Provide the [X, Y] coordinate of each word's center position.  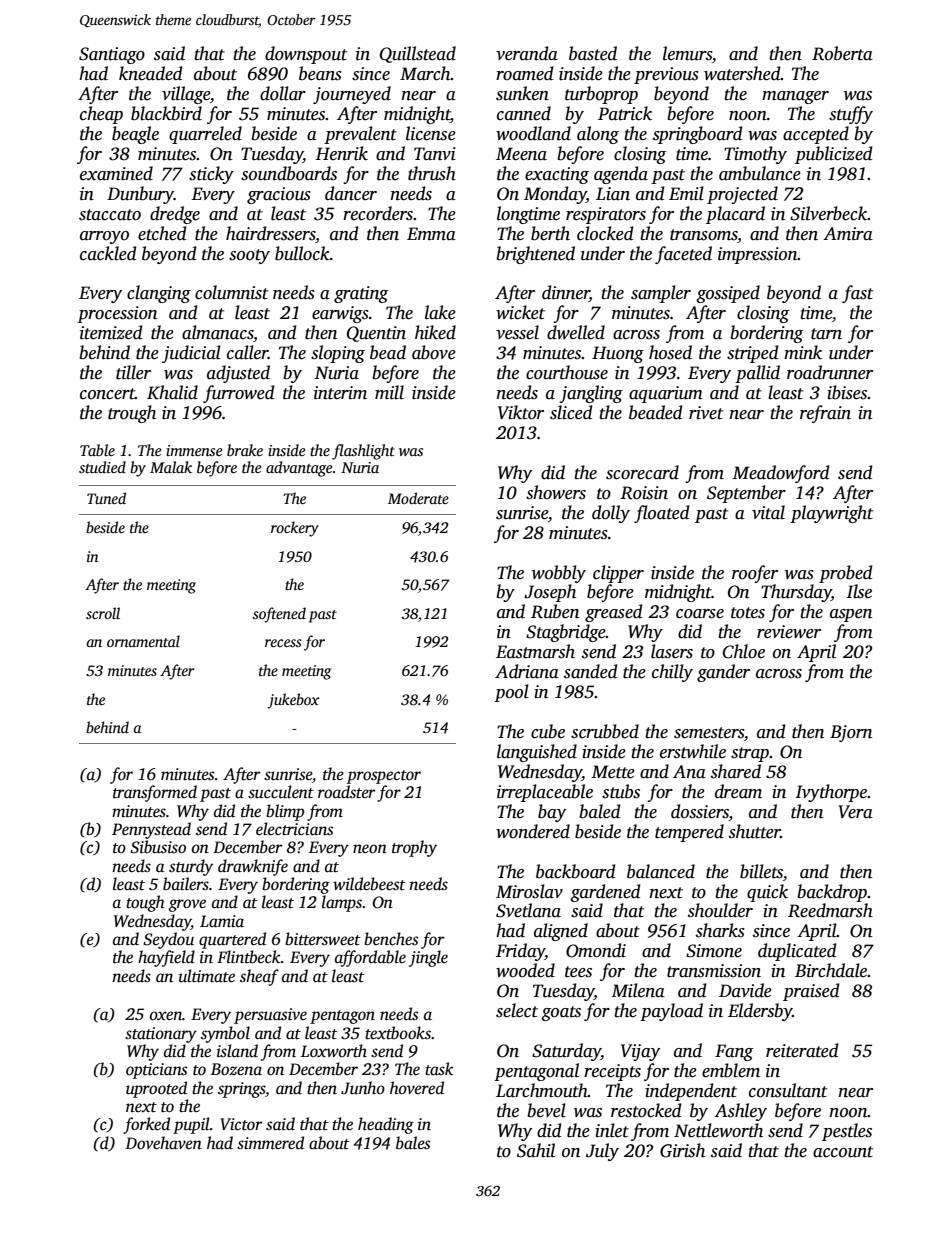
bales [413, 1143]
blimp [285, 812]
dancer [351, 193]
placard [735, 215]
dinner [566, 293]
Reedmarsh [830, 910]
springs [241, 1090]
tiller [133, 372]
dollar [283, 93]
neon [370, 849]
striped [753, 354]
